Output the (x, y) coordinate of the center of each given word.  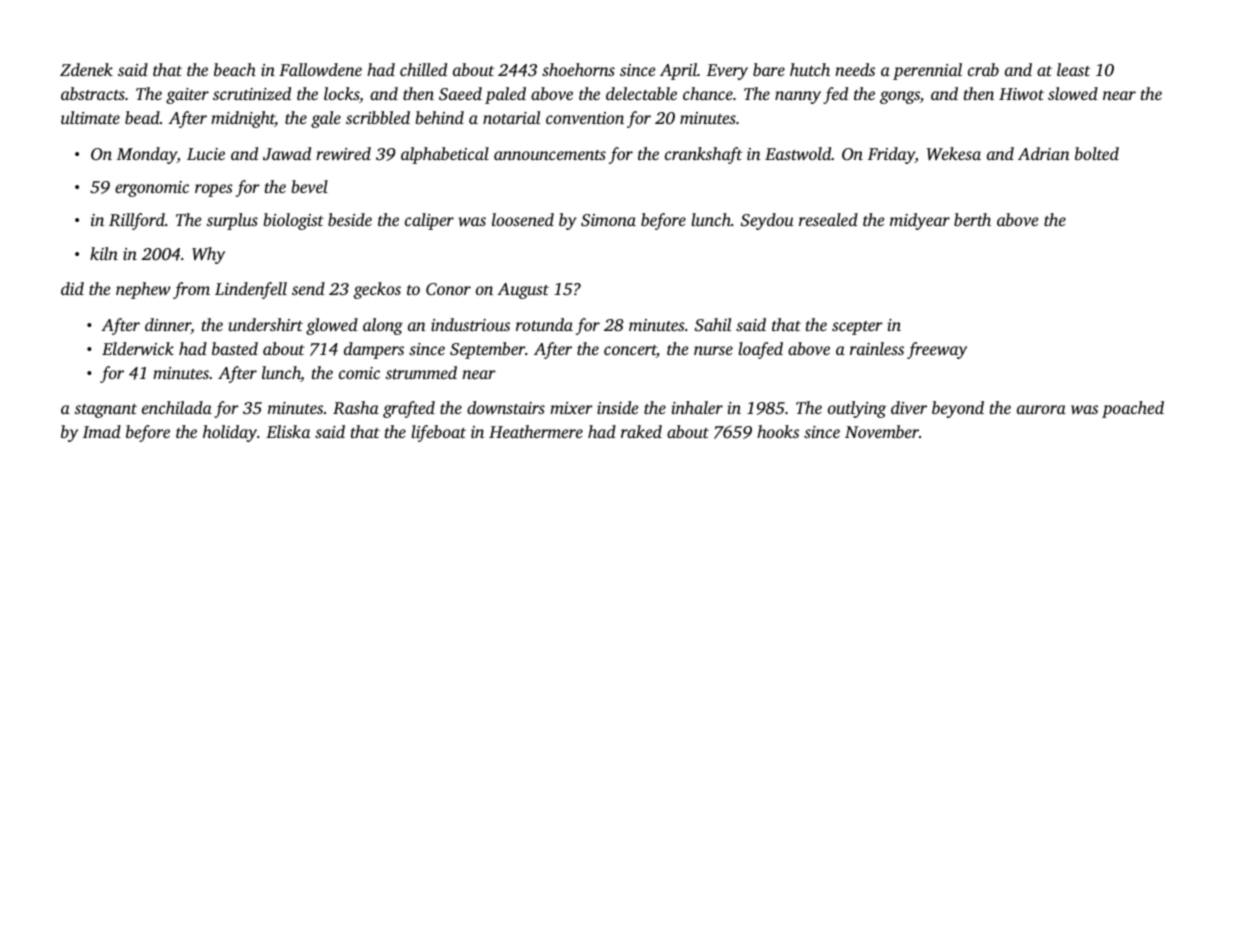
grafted (409, 409)
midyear (920, 221)
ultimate (90, 117)
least (1073, 69)
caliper (429, 221)
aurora (1041, 409)
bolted (1097, 153)
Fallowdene (320, 69)
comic (359, 373)
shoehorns (578, 69)
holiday (230, 433)
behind (439, 117)
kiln (104, 253)
